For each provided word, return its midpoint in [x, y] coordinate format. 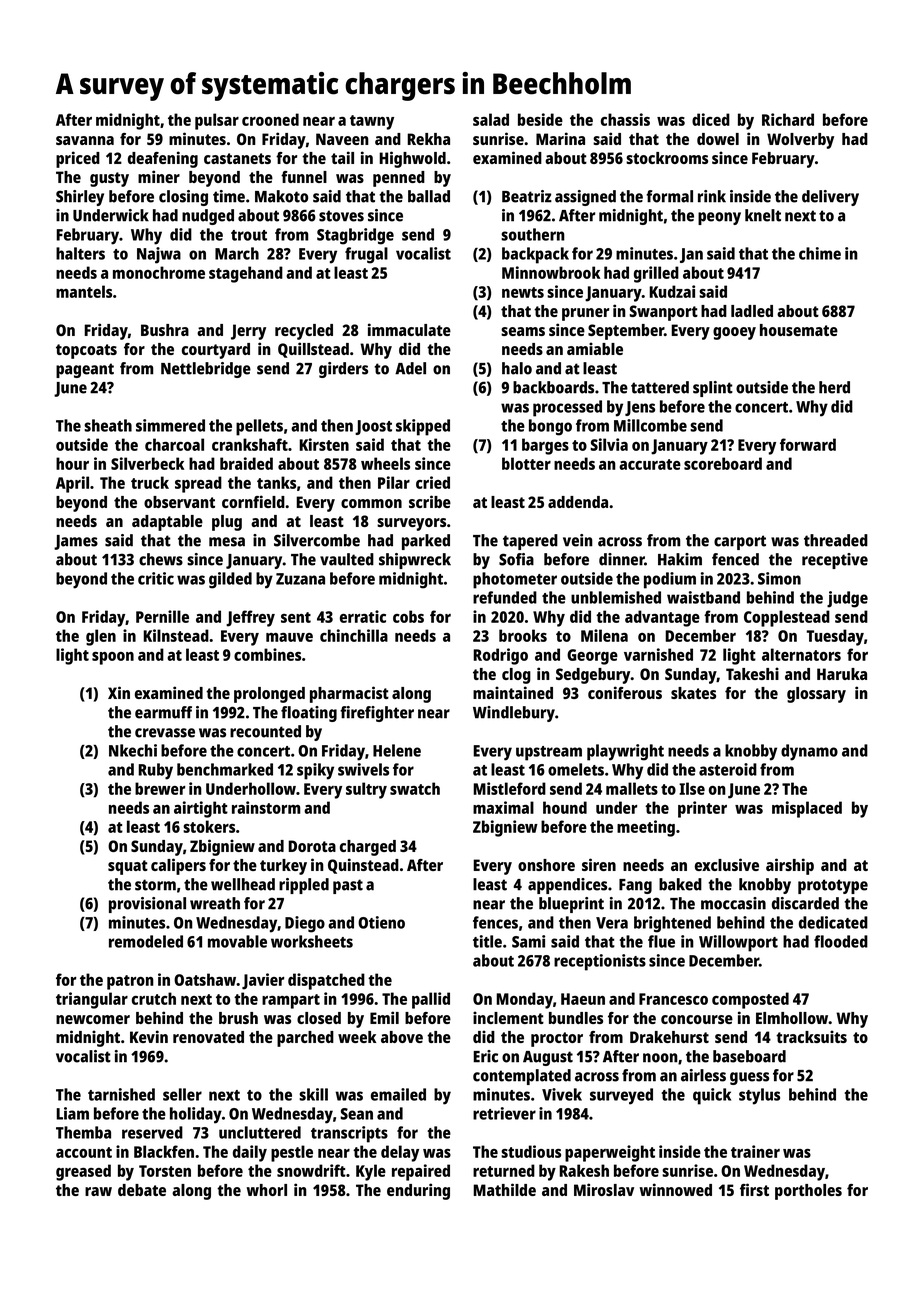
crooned [270, 119]
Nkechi [133, 750]
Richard [788, 119]
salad [491, 119]
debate [142, 1190]
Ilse [692, 788]
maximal [503, 807]
